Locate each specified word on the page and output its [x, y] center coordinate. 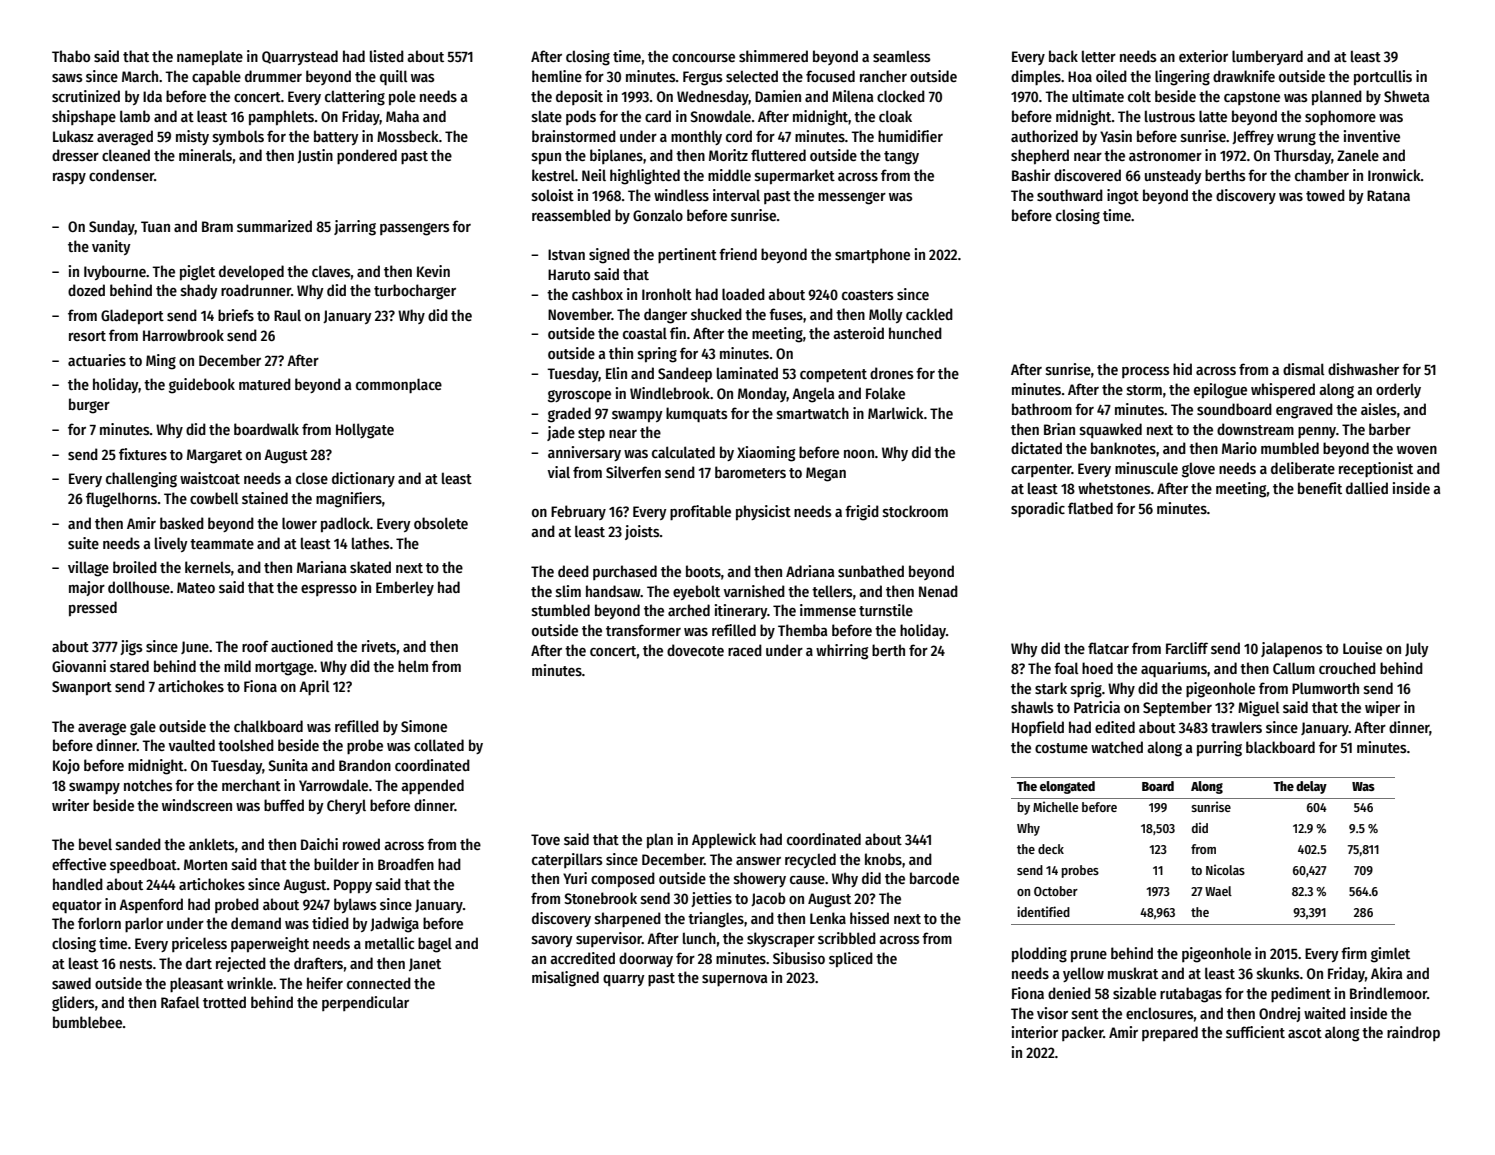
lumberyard [1267, 57]
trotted [224, 1002]
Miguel [1259, 709]
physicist [763, 512]
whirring [842, 652]
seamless [902, 56]
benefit [1320, 488]
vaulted [191, 745]
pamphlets [281, 117]
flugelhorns [121, 500]
